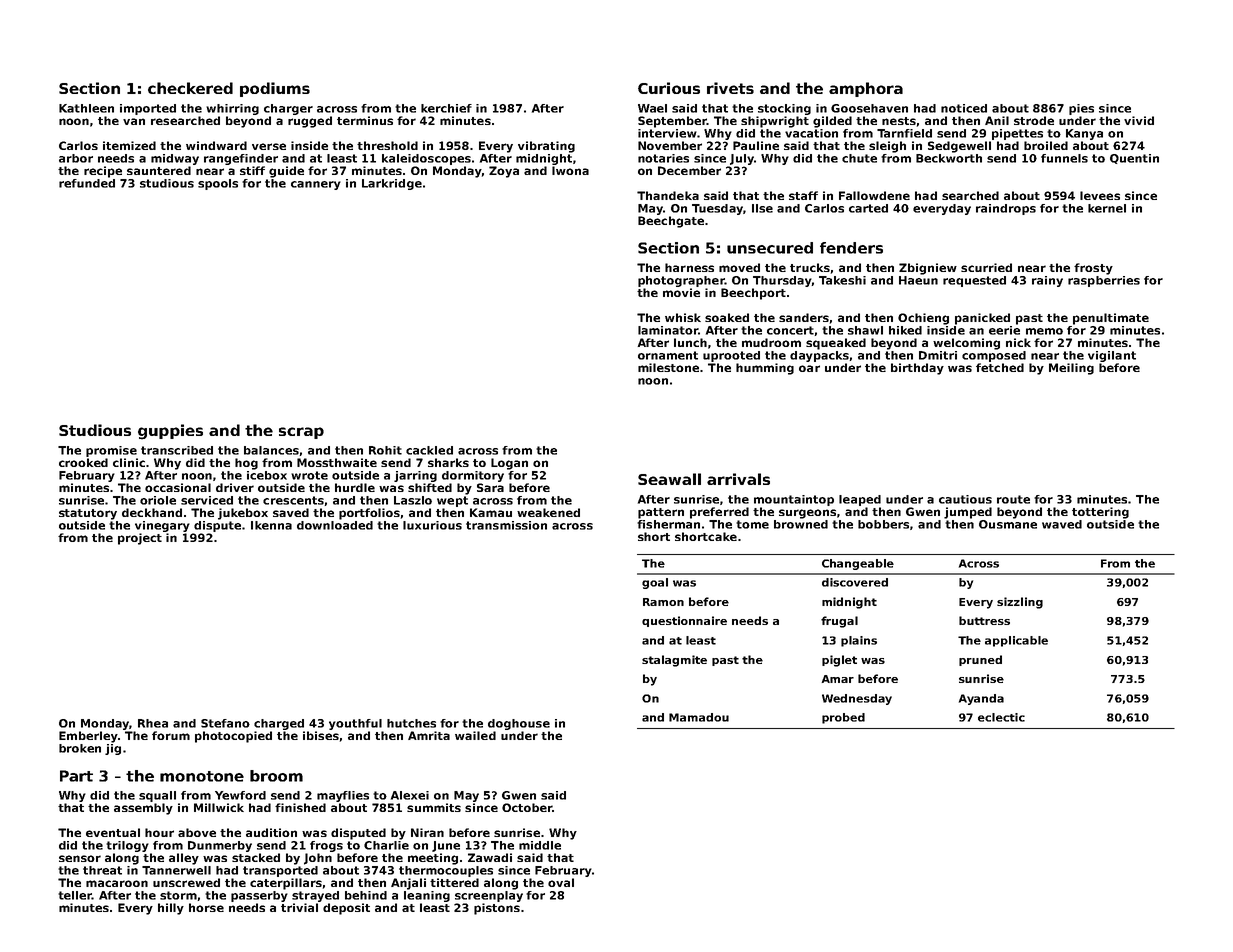 The width and height of the image is (1233, 952). I want to click on assembly, so click(143, 809).
